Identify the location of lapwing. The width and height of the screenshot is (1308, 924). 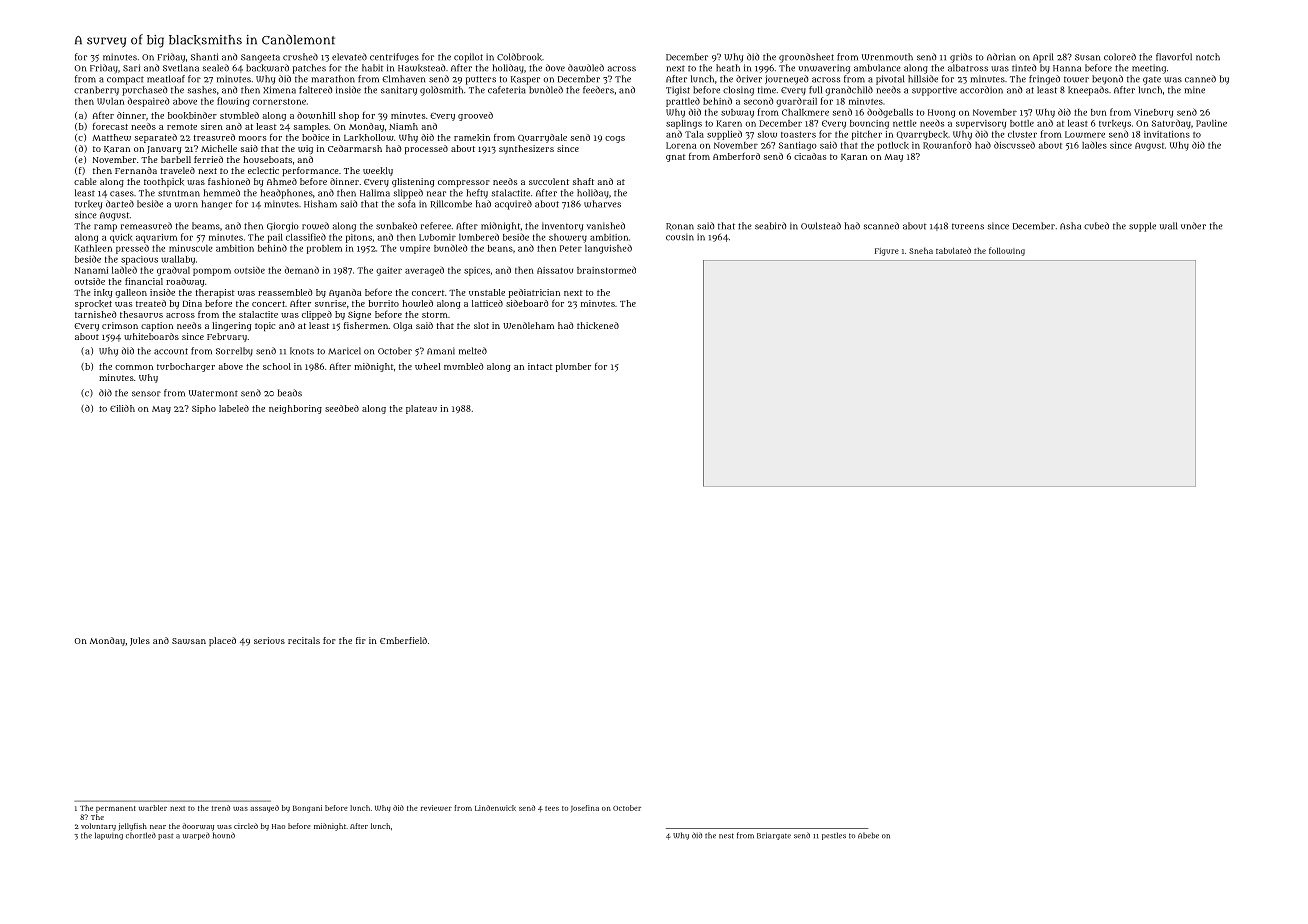
(109, 836).
